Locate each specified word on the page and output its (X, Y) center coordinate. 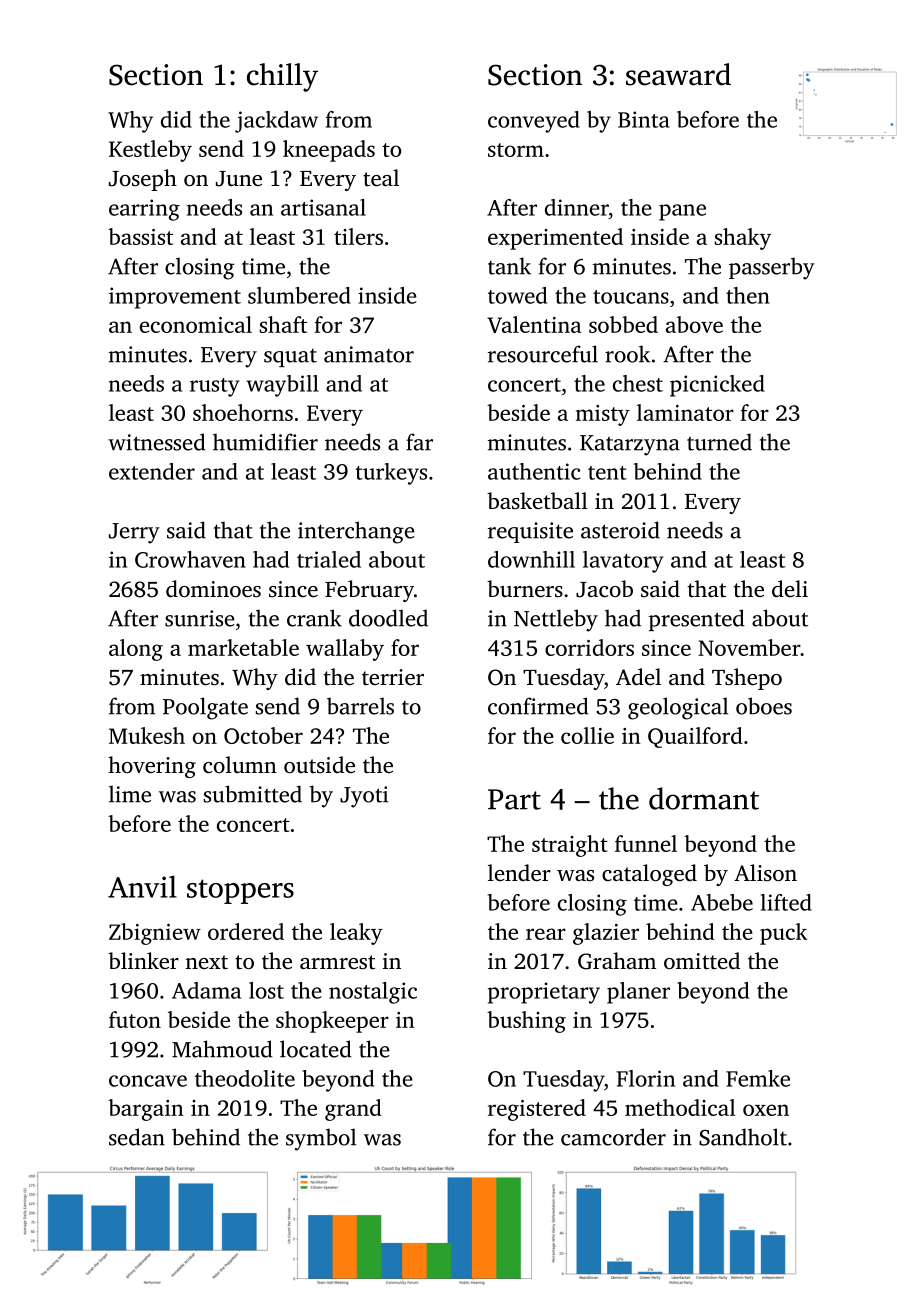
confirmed (538, 706)
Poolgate (205, 708)
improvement (175, 298)
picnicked (717, 386)
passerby (772, 268)
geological (678, 708)
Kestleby (150, 151)
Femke (758, 1078)
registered (537, 1110)
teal (381, 178)
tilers (358, 236)
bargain (146, 1110)
